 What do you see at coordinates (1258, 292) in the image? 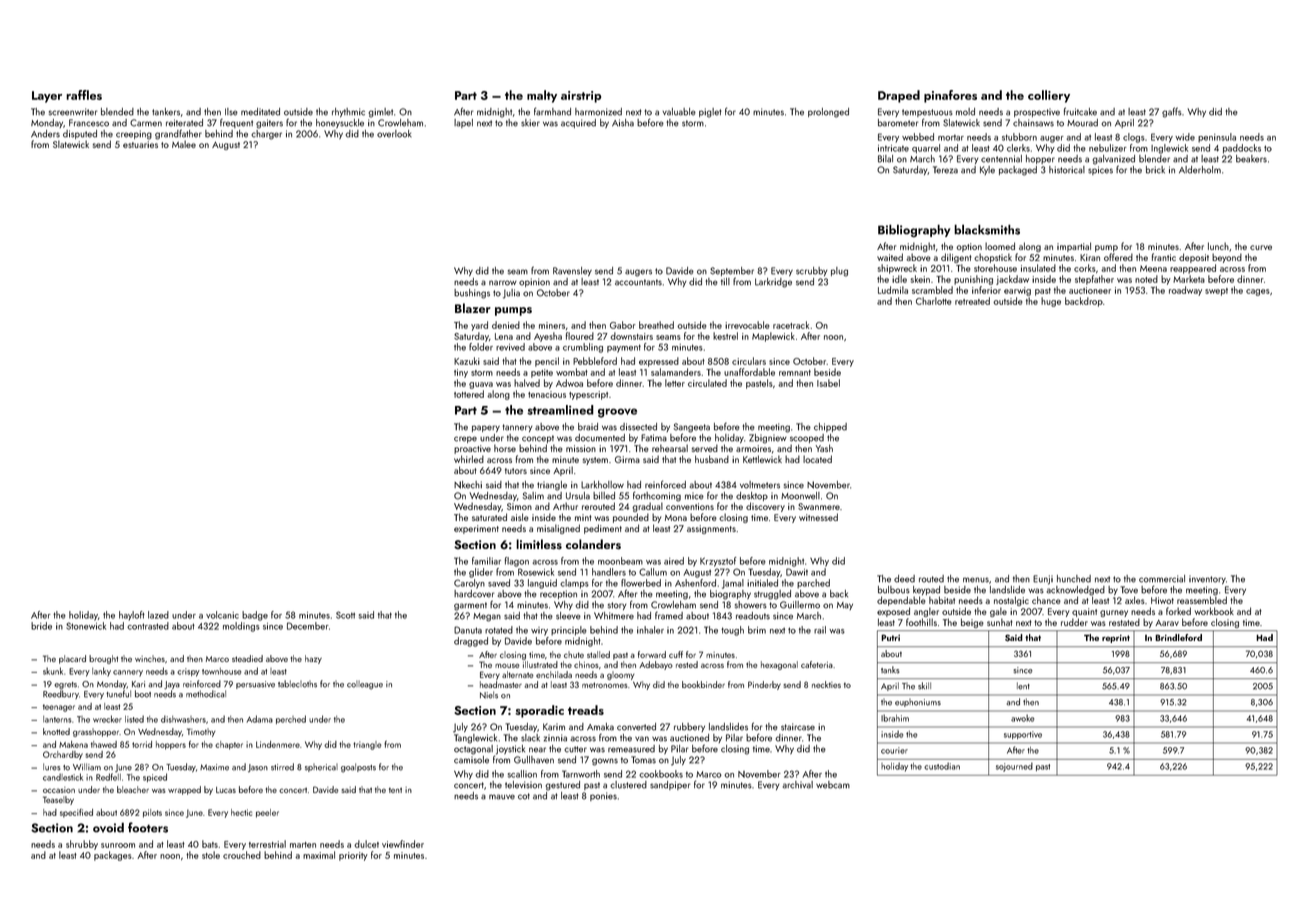
I see `cages` at bounding box center [1258, 292].
